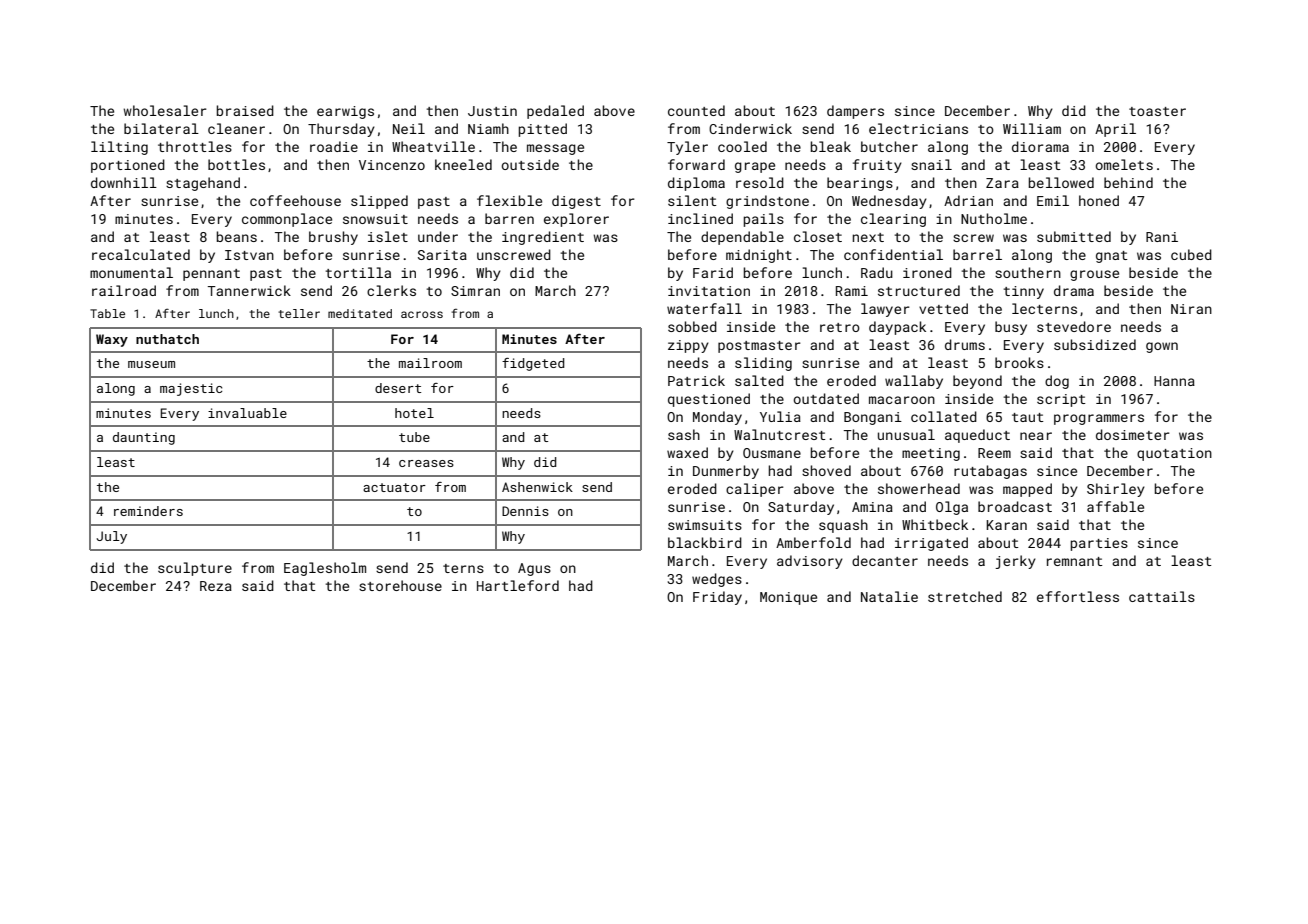 Image resolution: width=1308 pixels, height=924 pixels. I want to click on railroad, so click(124, 290).
